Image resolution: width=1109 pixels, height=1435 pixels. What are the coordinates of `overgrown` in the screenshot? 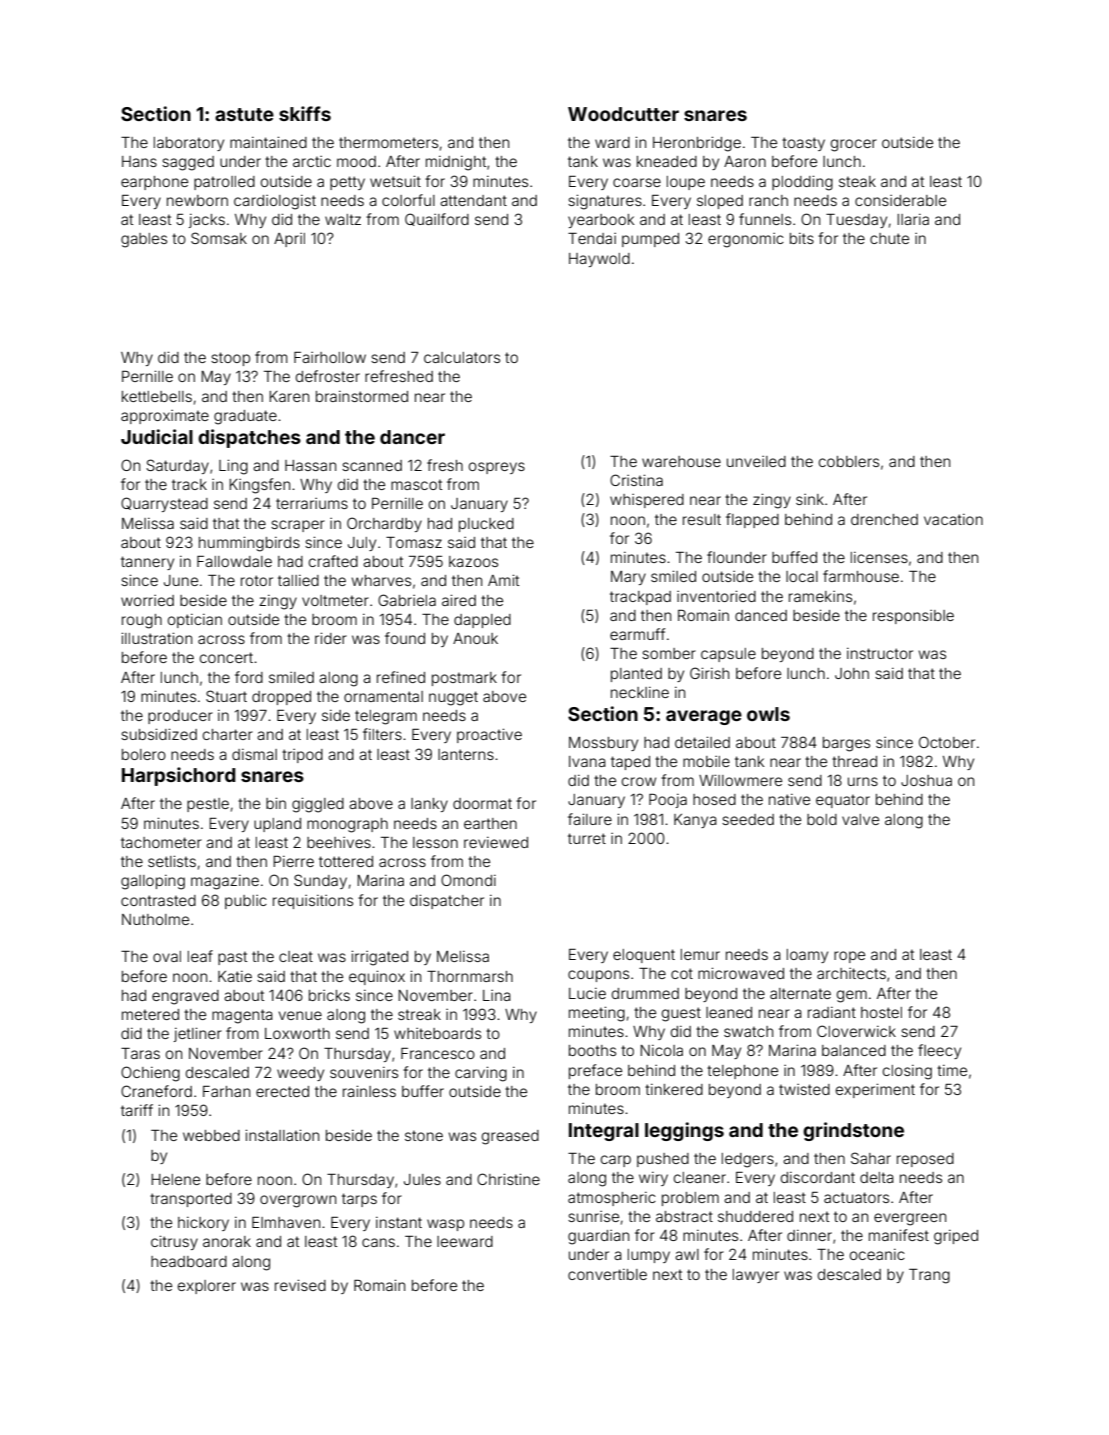 It's located at (298, 1201).
